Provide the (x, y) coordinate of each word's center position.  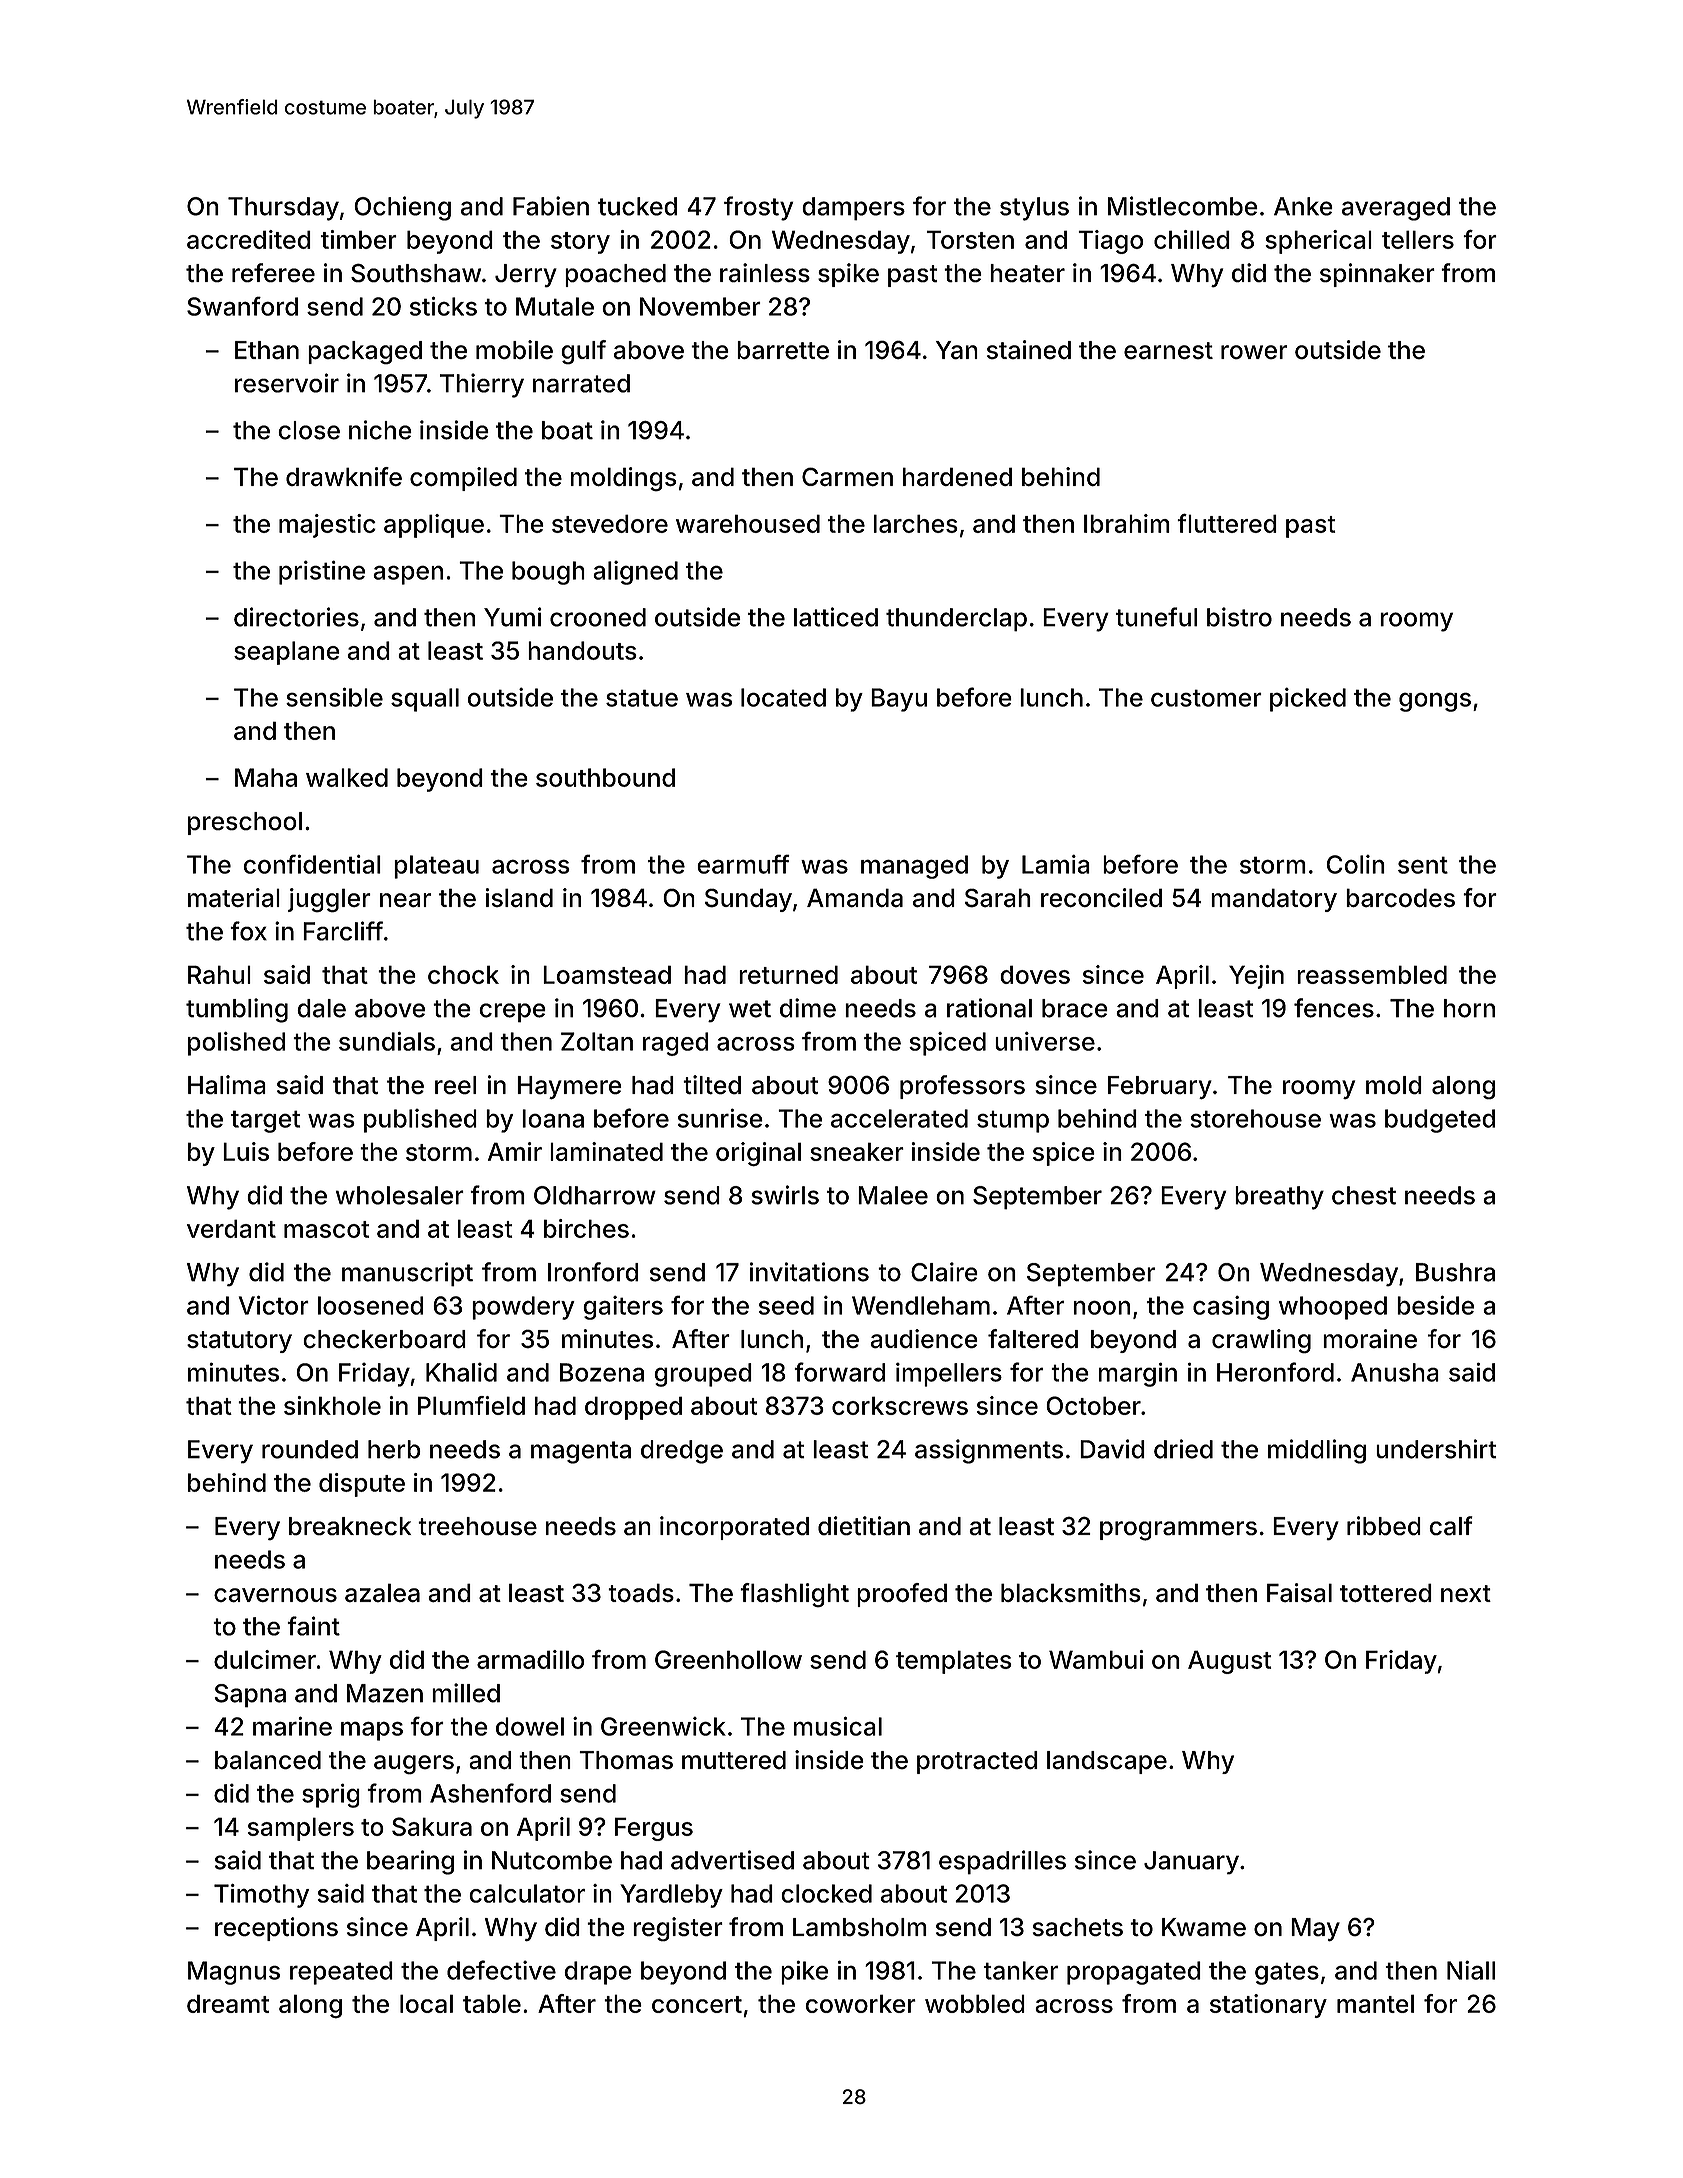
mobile (514, 350)
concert (697, 2004)
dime (808, 1008)
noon (1102, 1307)
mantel (1375, 2003)
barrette (783, 350)
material (234, 897)
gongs (1435, 702)
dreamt (228, 2003)
